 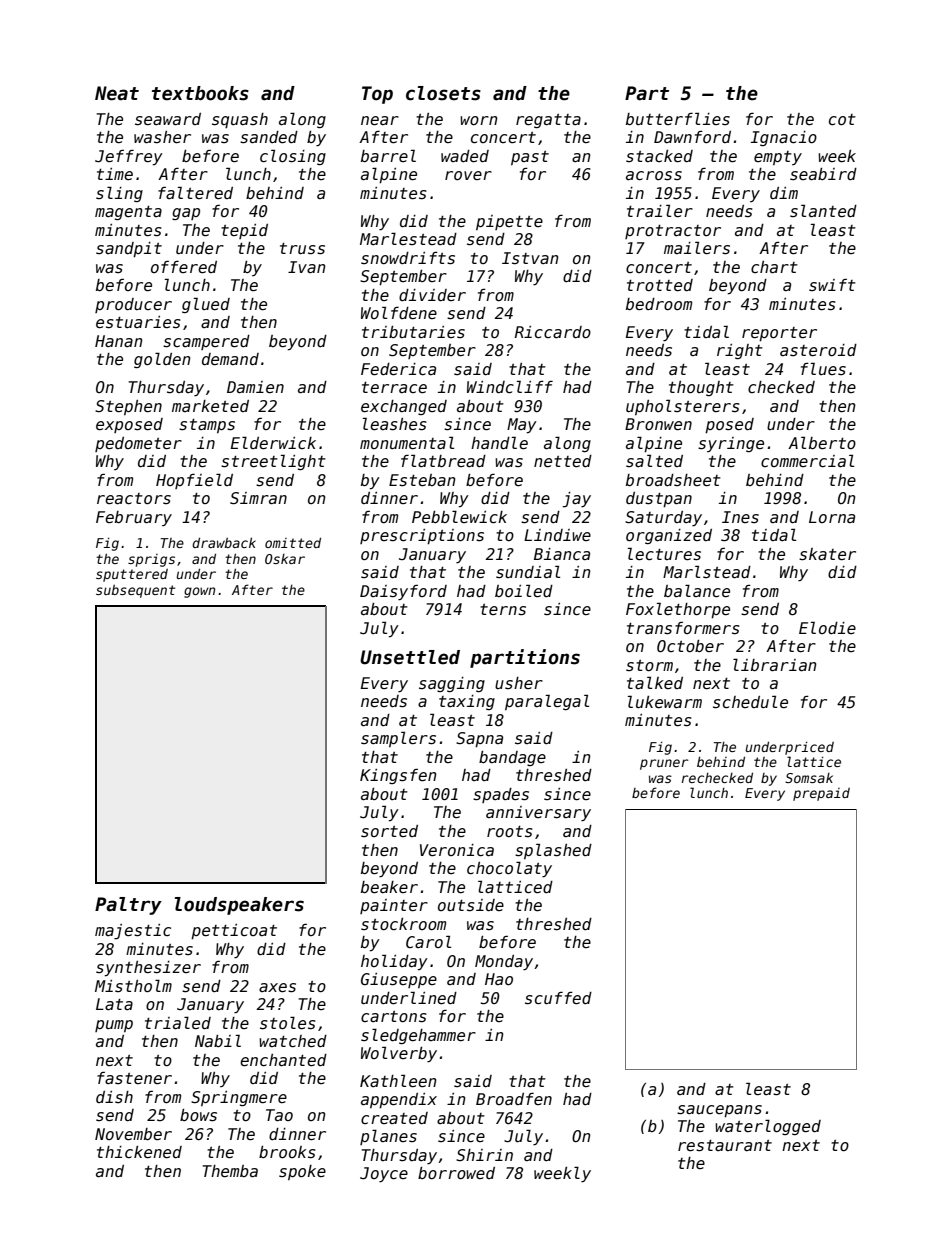 I want to click on gown, so click(x=199, y=592).
